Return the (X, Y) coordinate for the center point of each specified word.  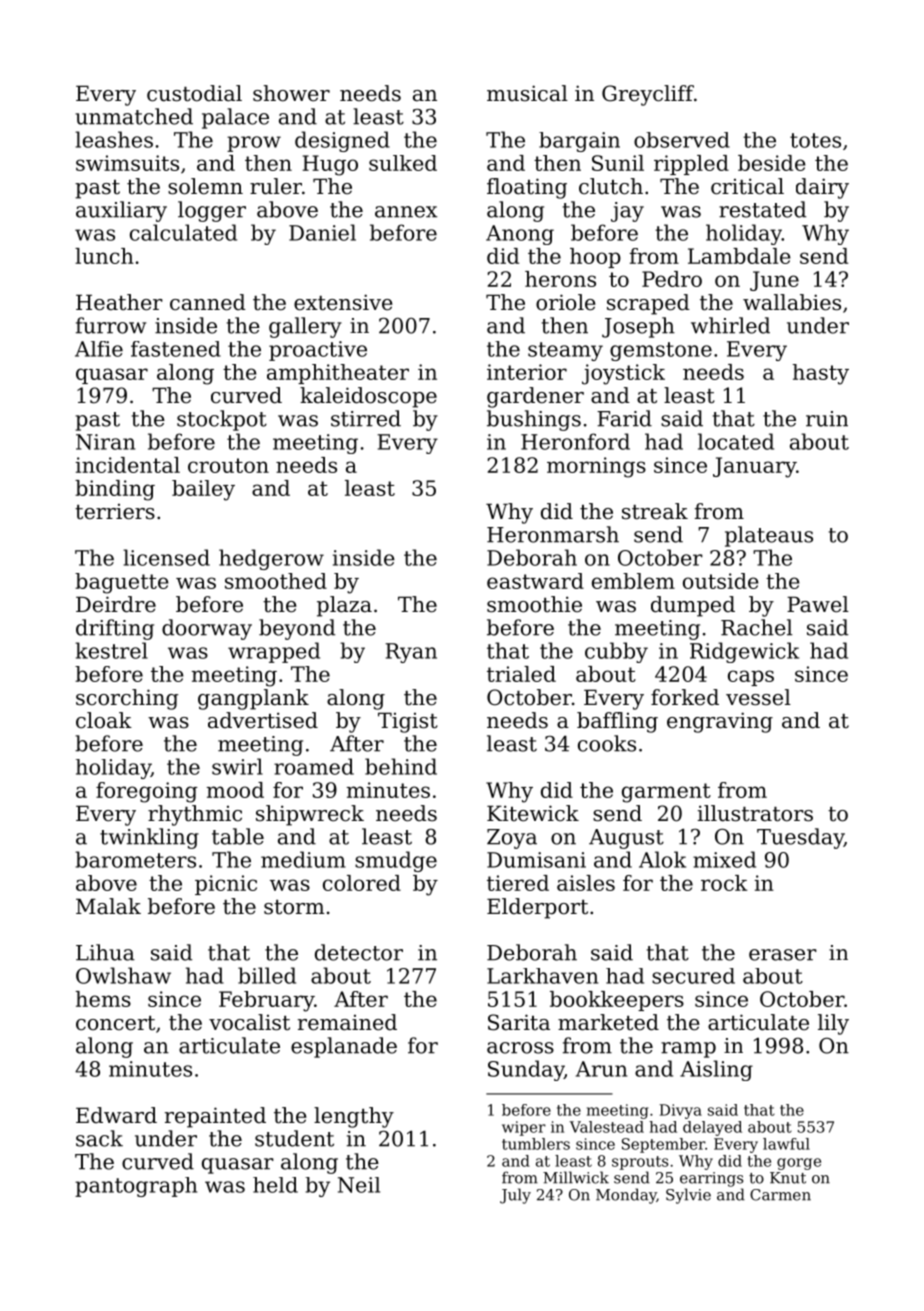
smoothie (534, 604)
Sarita (519, 1022)
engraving (720, 722)
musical (527, 93)
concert (115, 1023)
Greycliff (648, 95)
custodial (194, 93)
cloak (104, 720)
